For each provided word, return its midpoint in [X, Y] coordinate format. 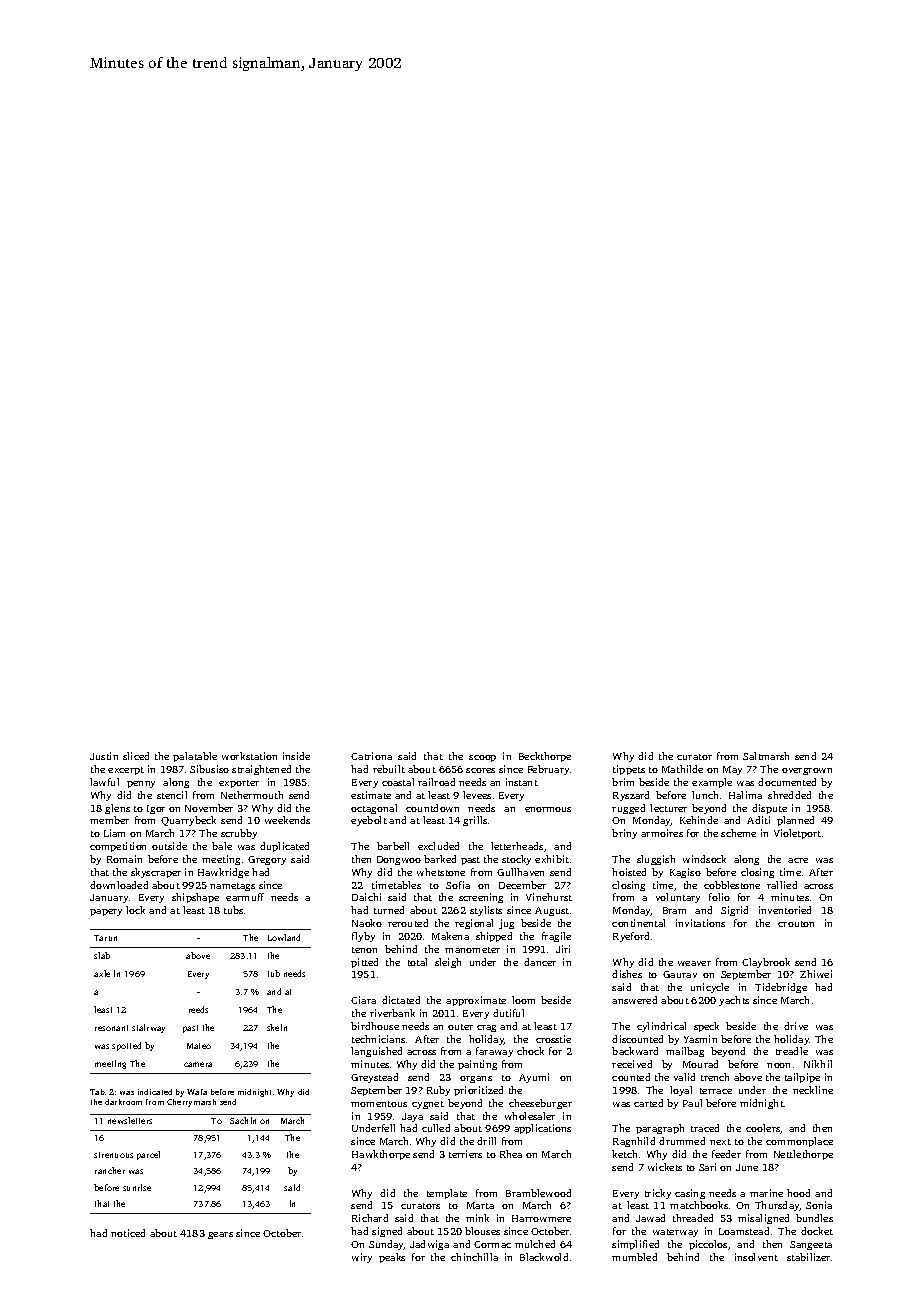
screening [481, 898]
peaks [392, 1258]
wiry [362, 1258]
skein [277, 1027]
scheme [738, 833]
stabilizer [808, 1257]
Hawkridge [223, 873]
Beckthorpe [545, 757]
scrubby [239, 834]
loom [523, 1000]
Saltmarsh [766, 756]
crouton [796, 924]
